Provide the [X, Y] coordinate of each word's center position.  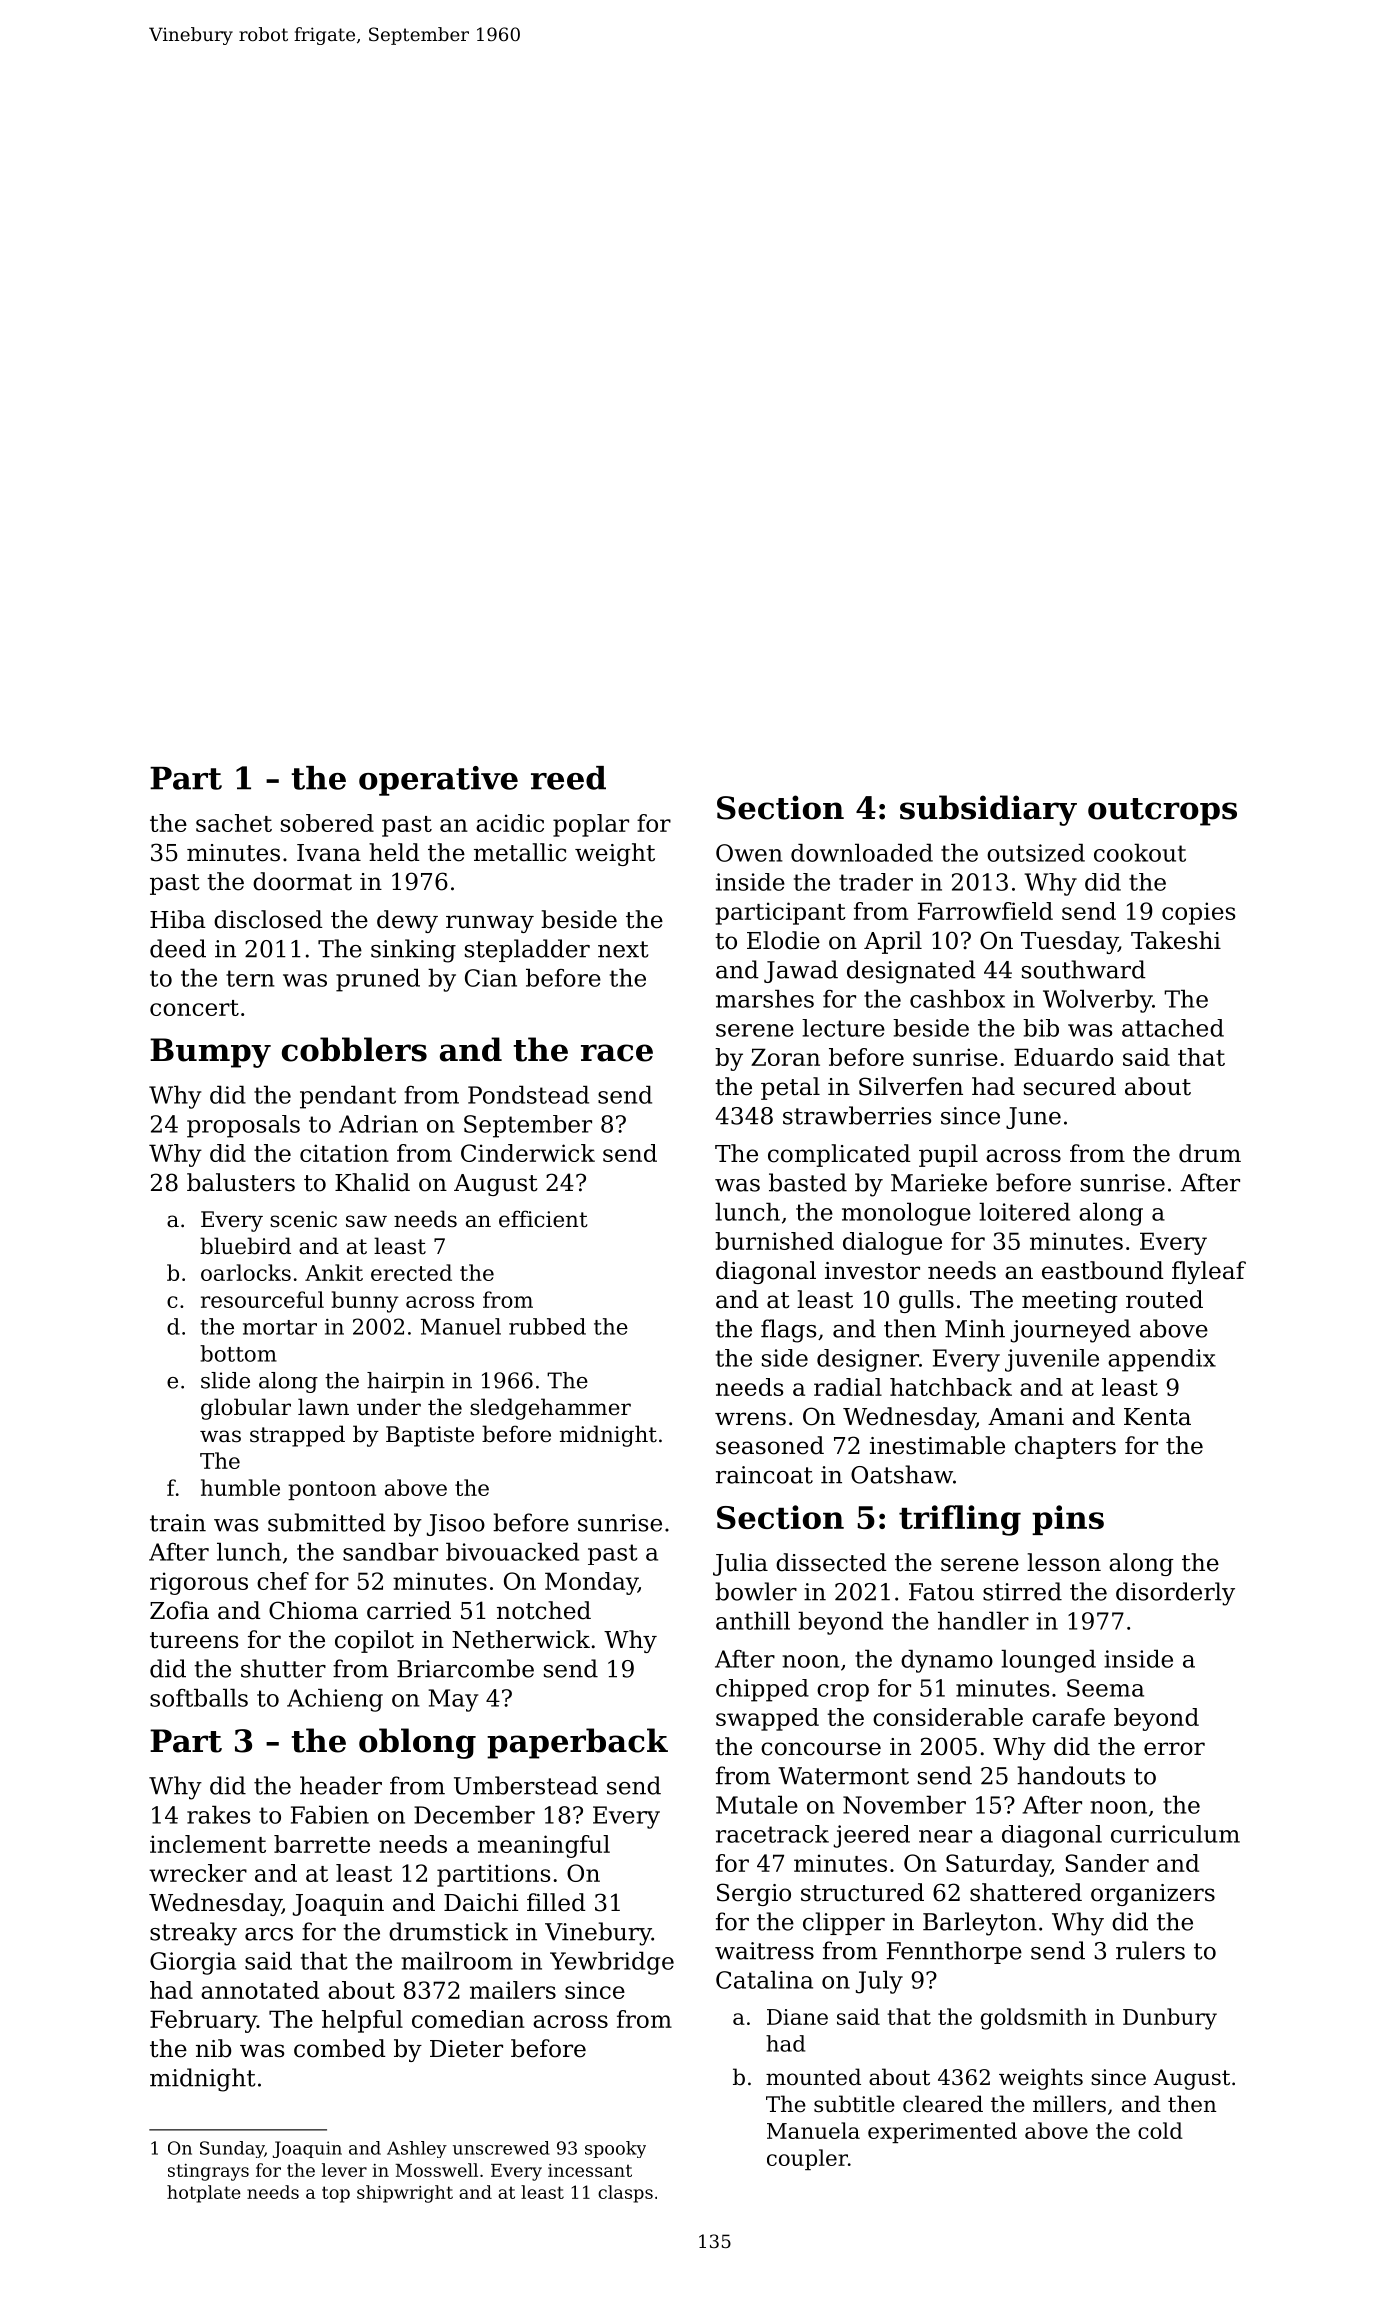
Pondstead [528, 1094]
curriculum [1175, 1834]
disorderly [1175, 1594]
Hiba [178, 919]
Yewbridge [612, 1963]
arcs [269, 1934]
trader [876, 882]
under [389, 1407]
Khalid [372, 1182]
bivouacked [512, 1551]
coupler [807, 2159]
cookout [1140, 852]
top [336, 2194]
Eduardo [1063, 1057]
